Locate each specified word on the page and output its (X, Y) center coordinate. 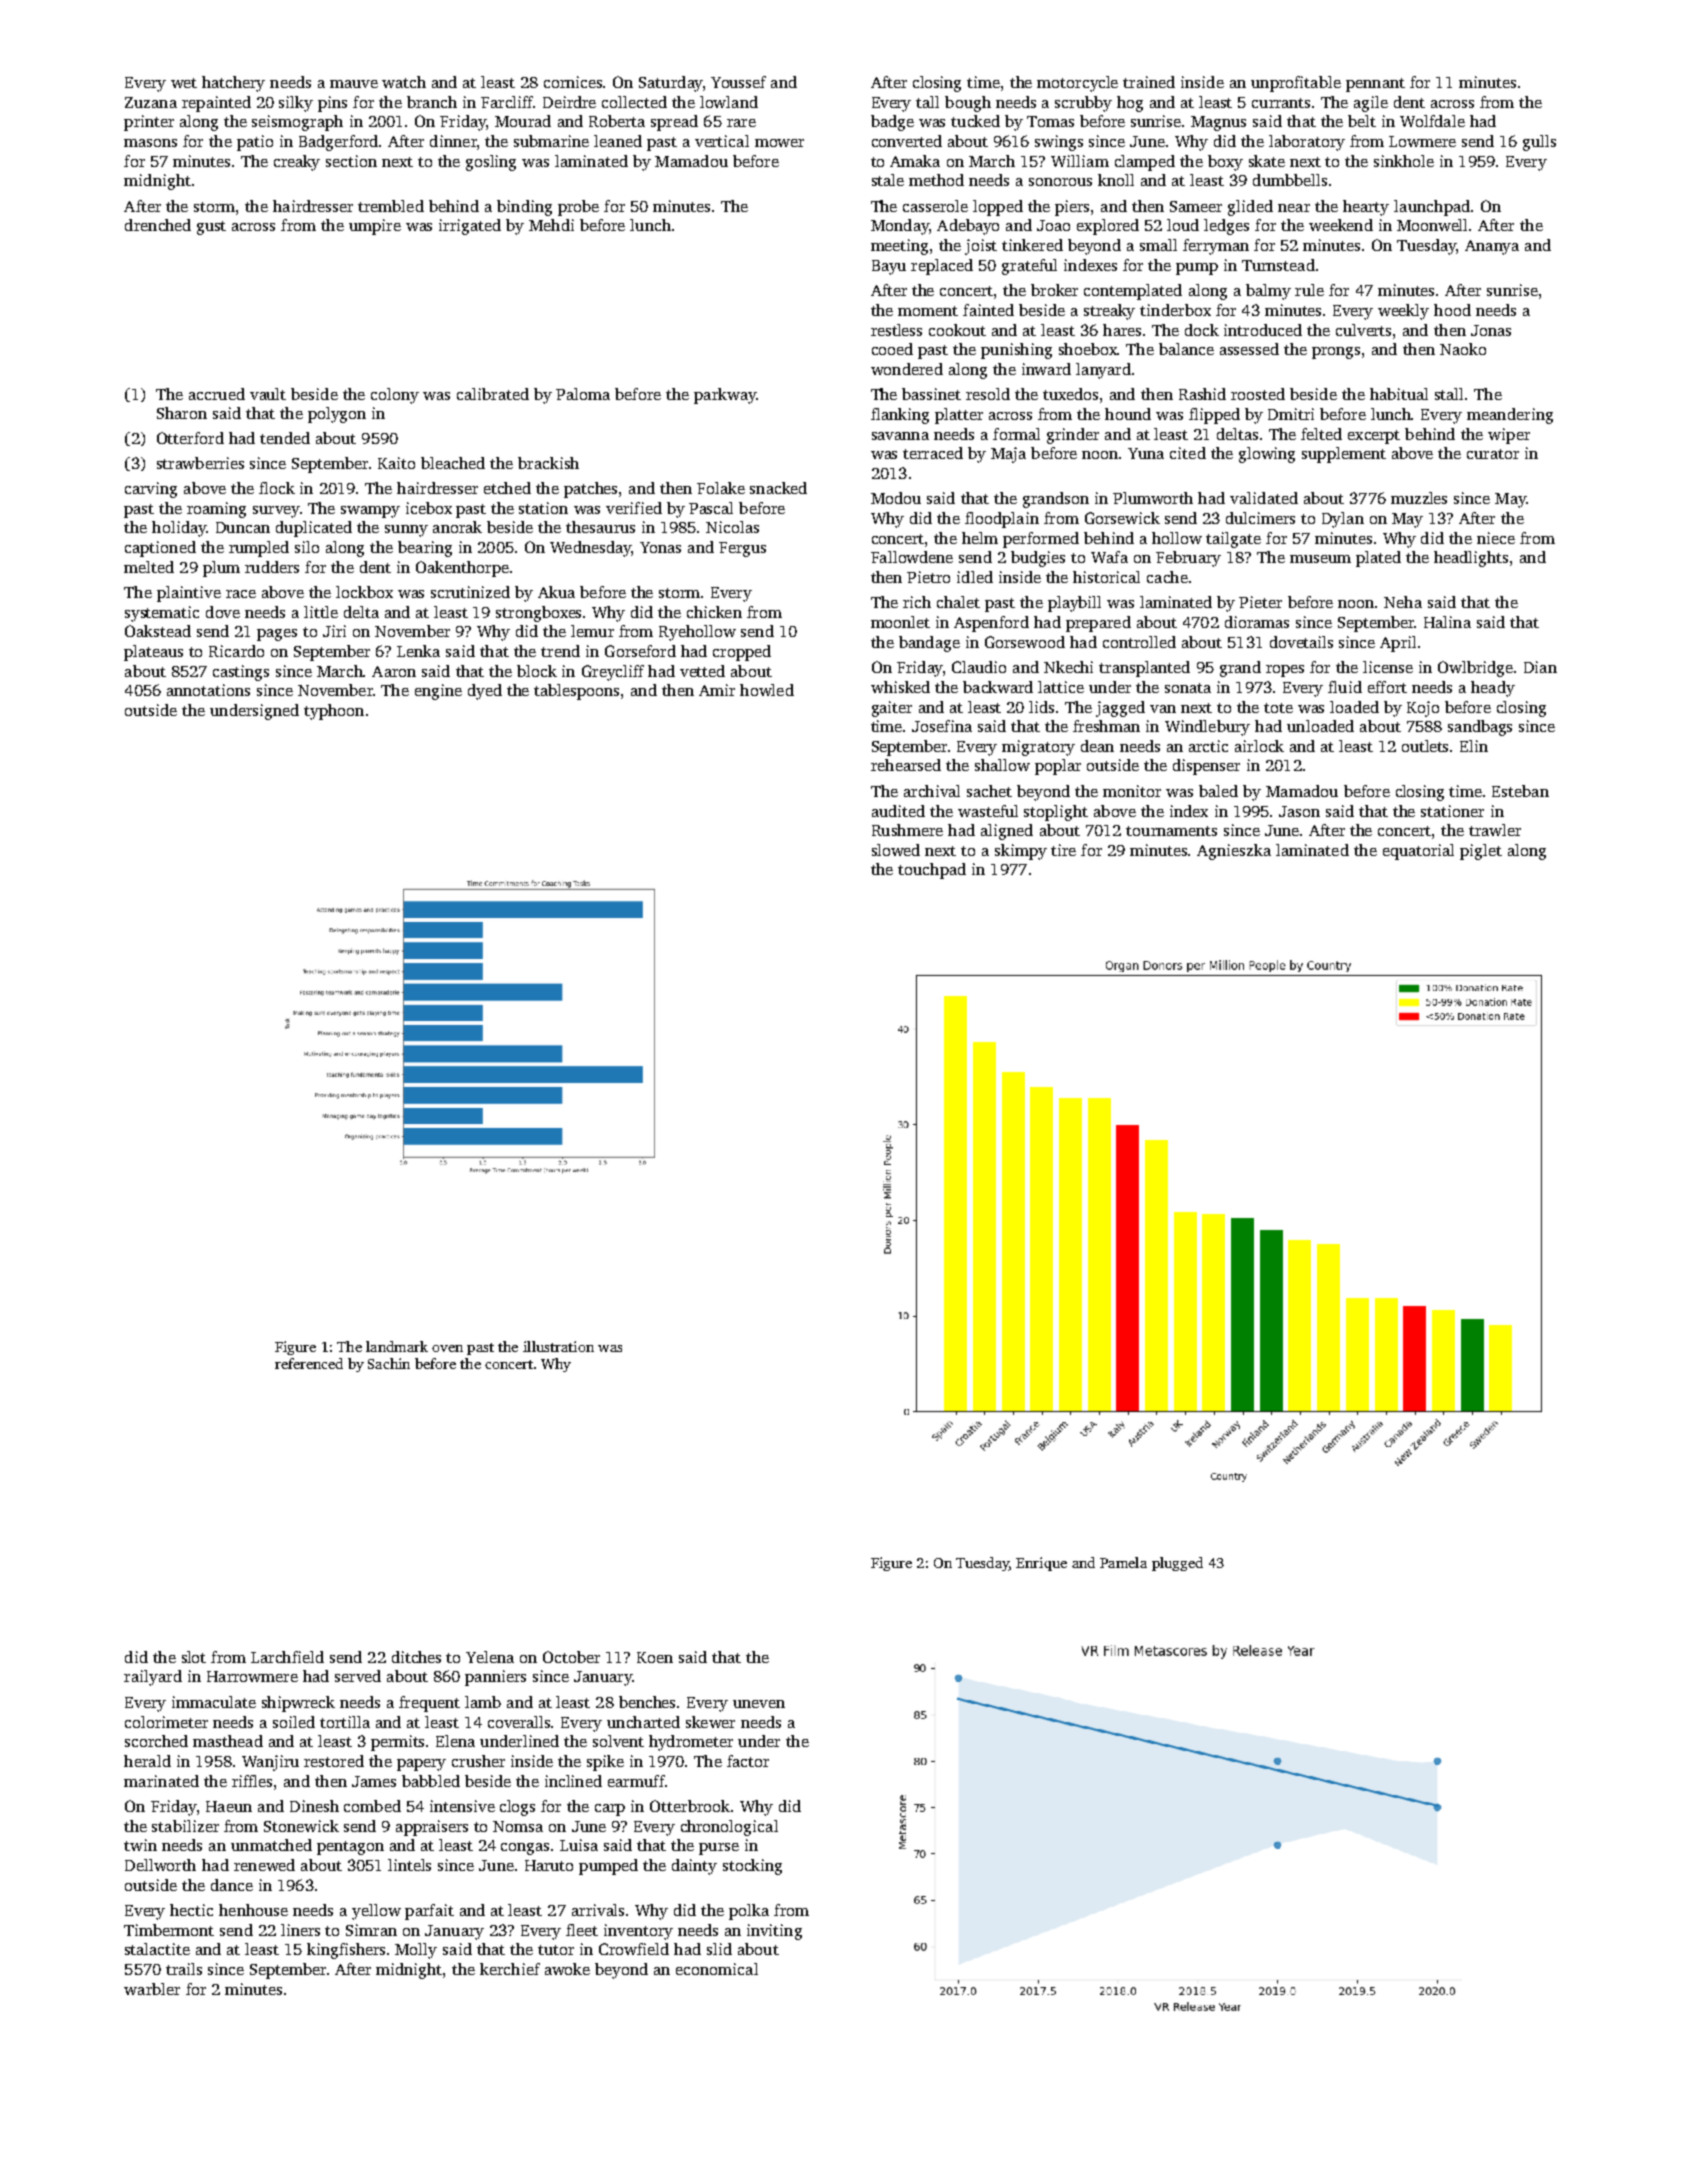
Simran (371, 1930)
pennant (1375, 85)
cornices (573, 82)
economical (717, 1969)
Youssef (738, 82)
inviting (774, 1932)
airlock (1259, 746)
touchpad (932, 871)
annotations (208, 690)
